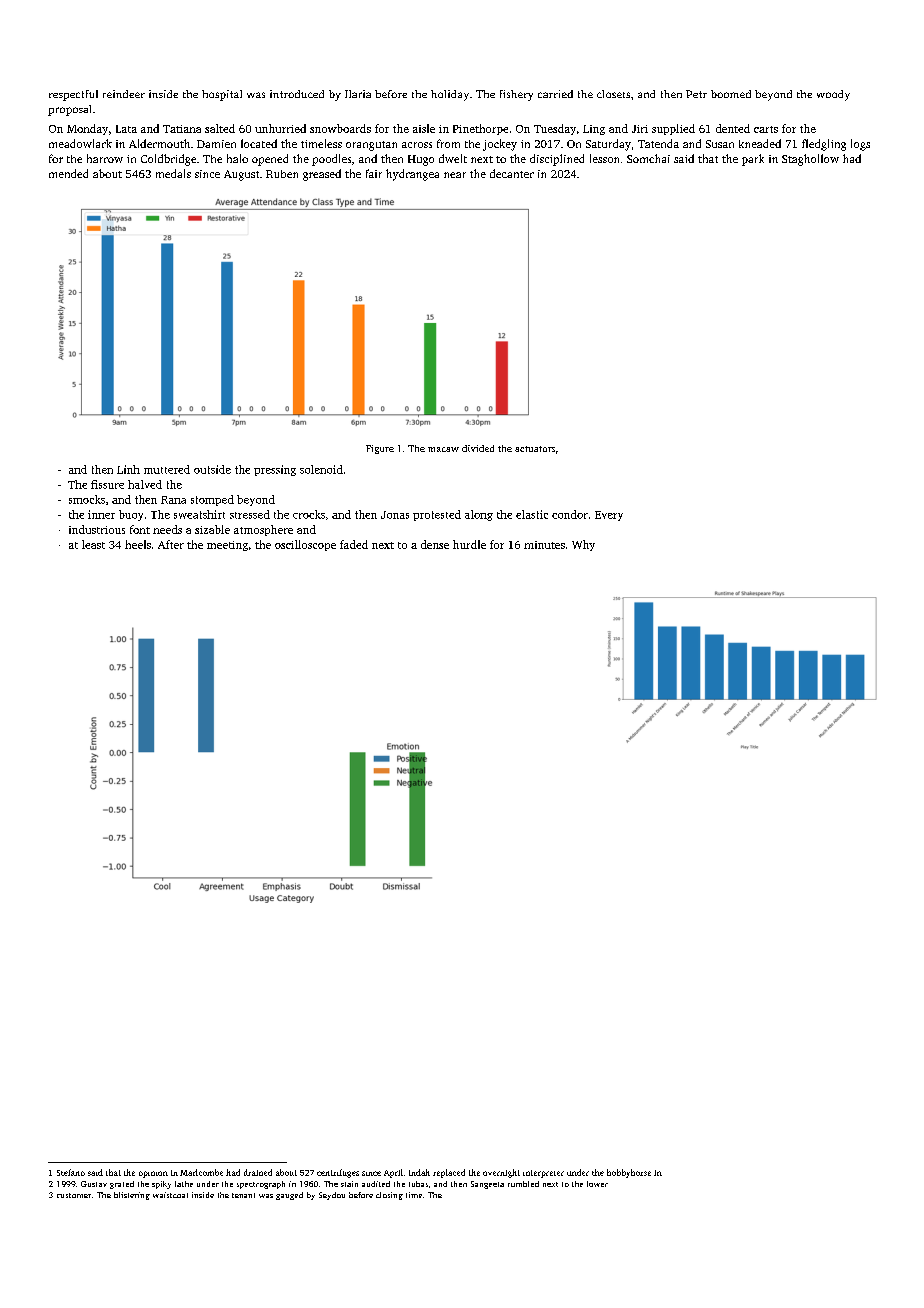 The height and width of the page is (1308, 924). Describe the element at coordinates (450, 95) in the page. I see `holiday` at that location.
